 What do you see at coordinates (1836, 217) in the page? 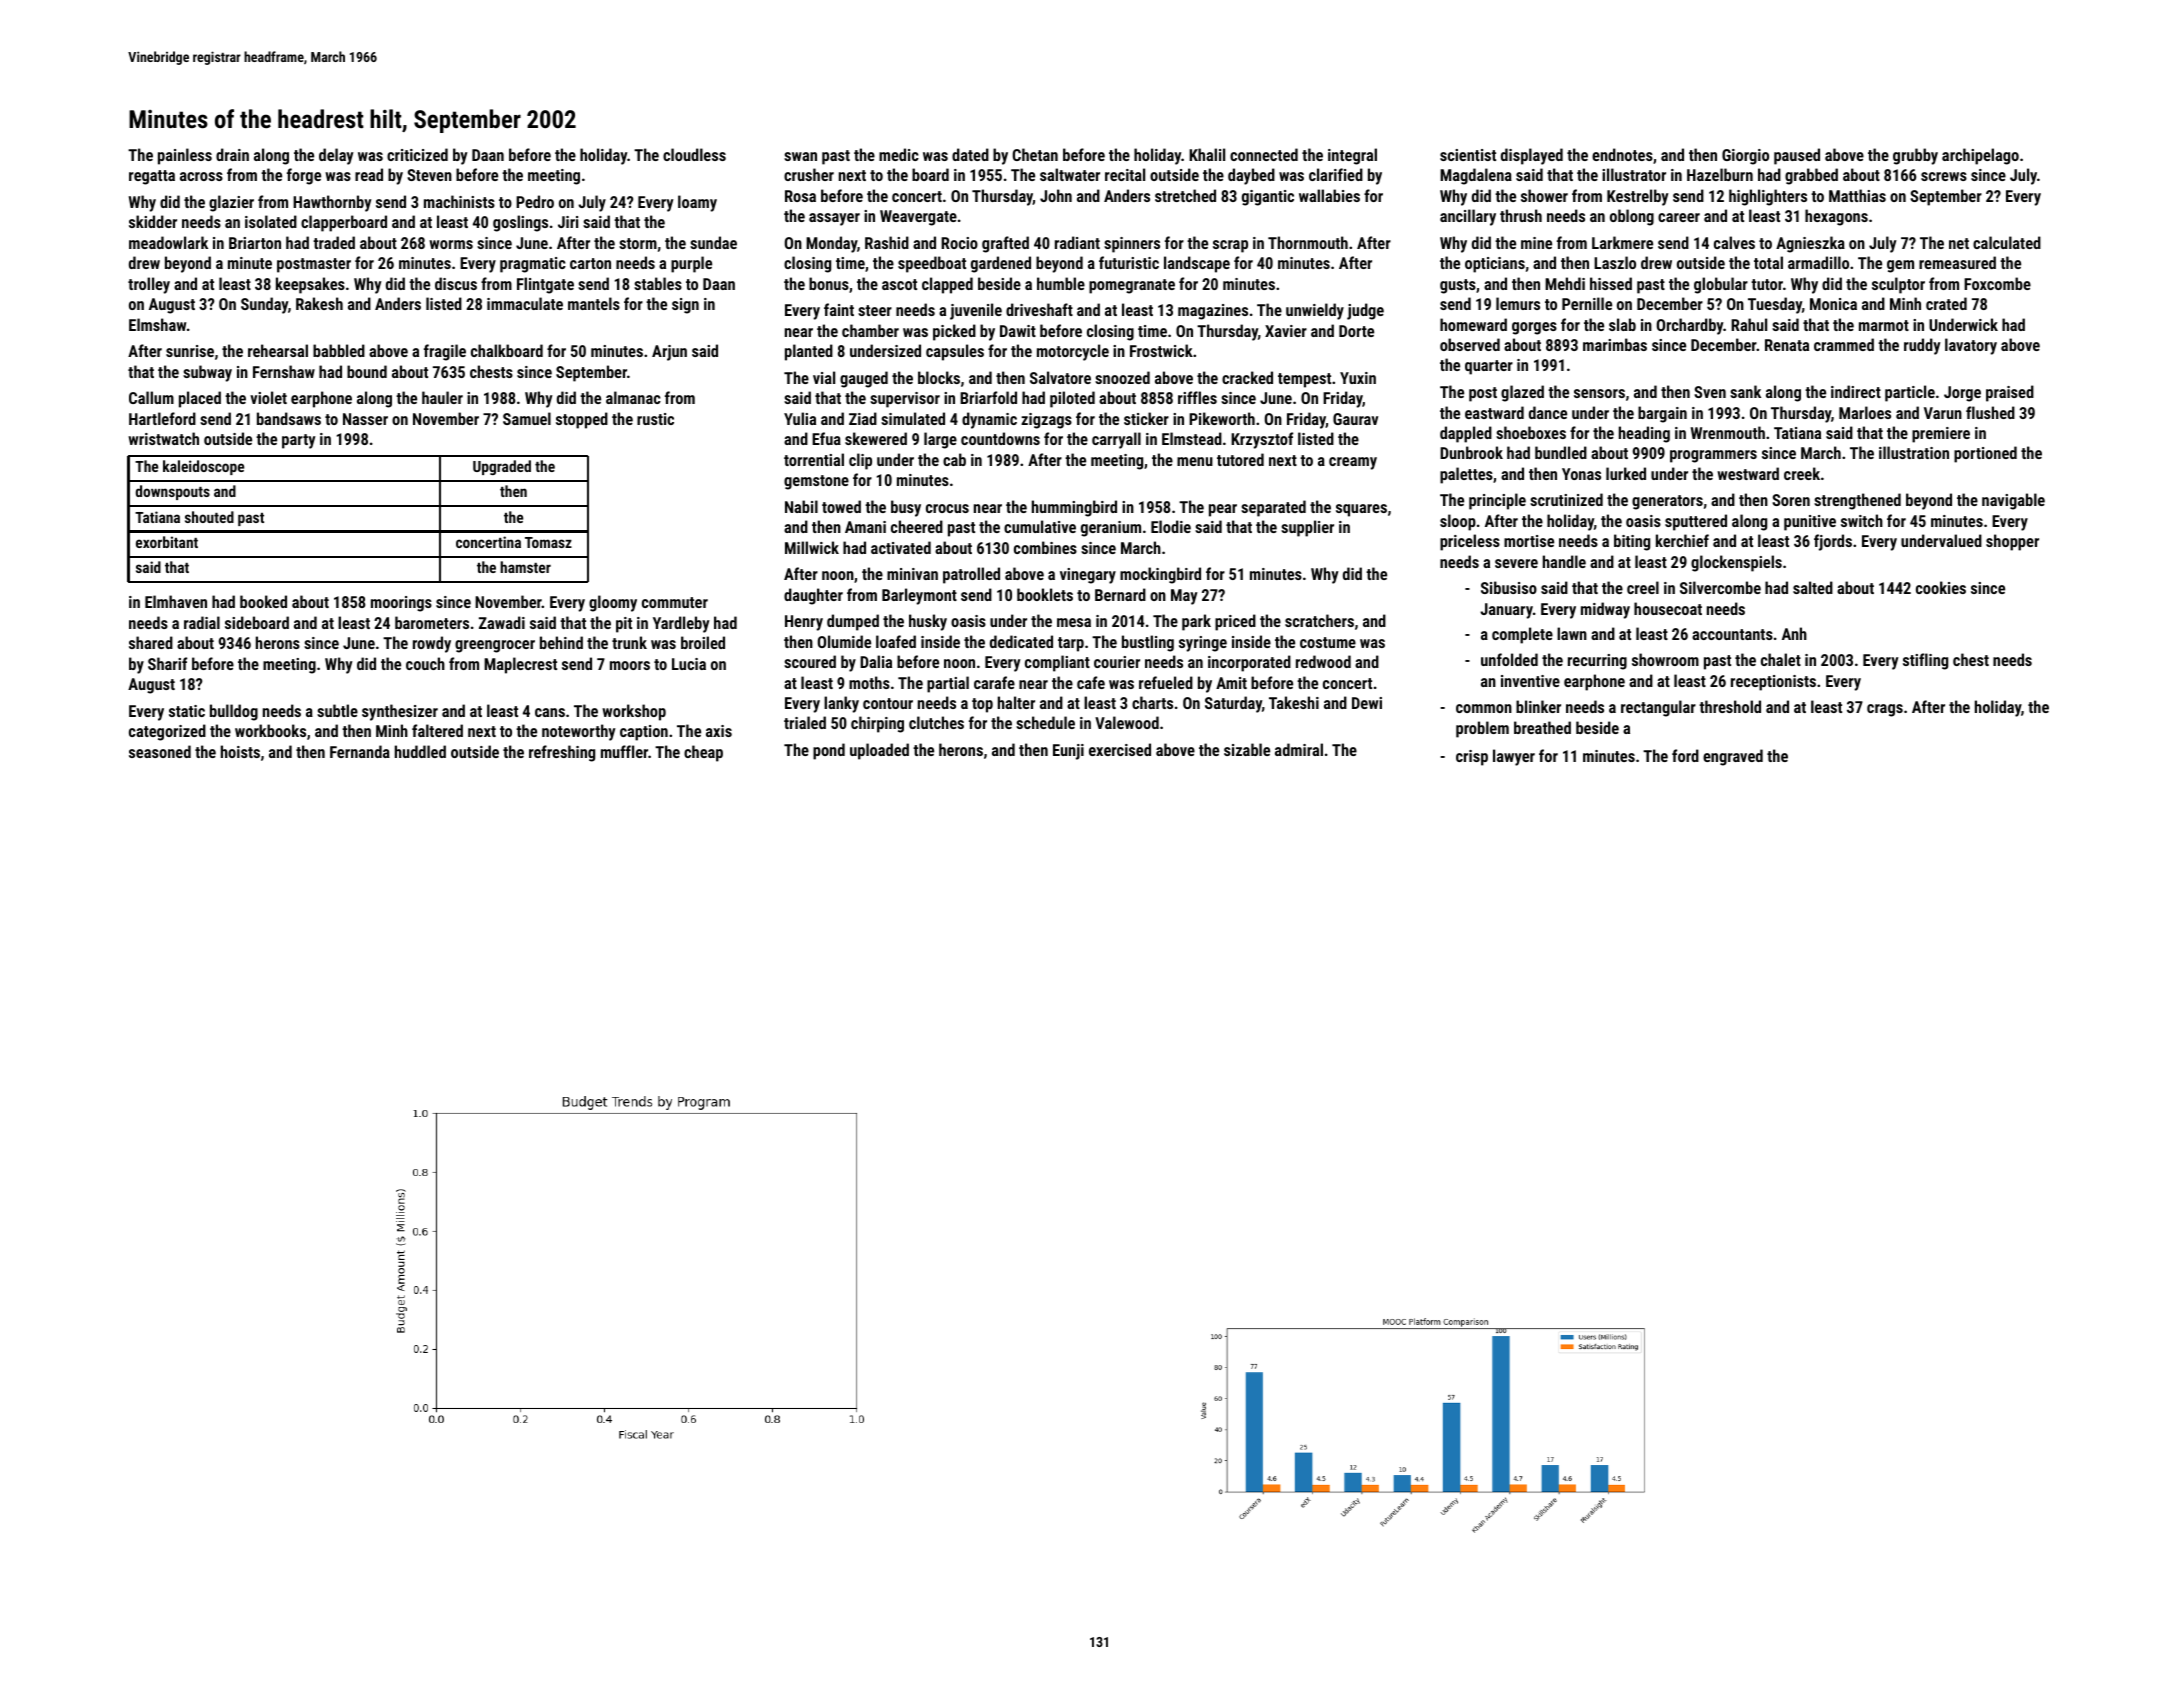
I see `hexagons` at bounding box center [1836, 217].
